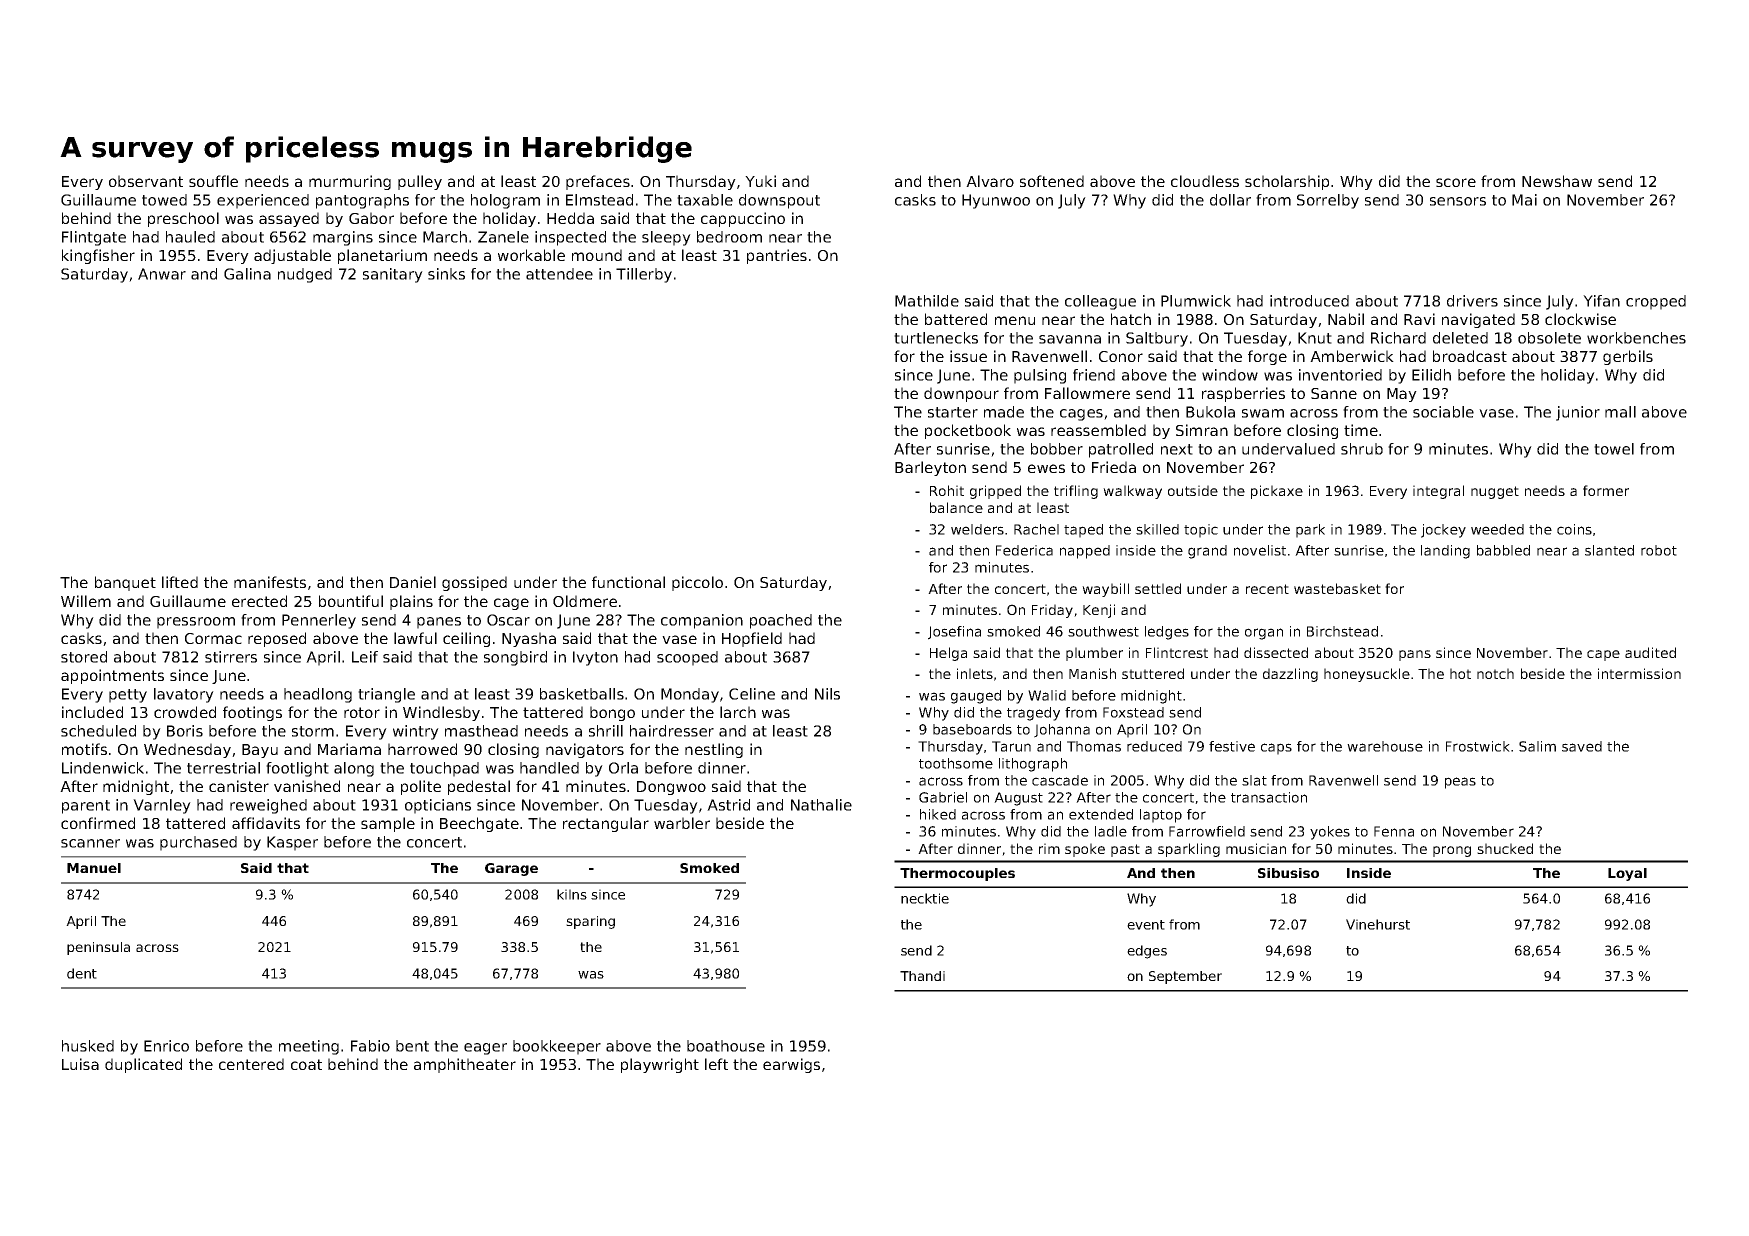 The height and width of the page is (1236, 1749). Describe the element at coordinates (996, 201) in the page. I see `Hyunwoo` at that location.
